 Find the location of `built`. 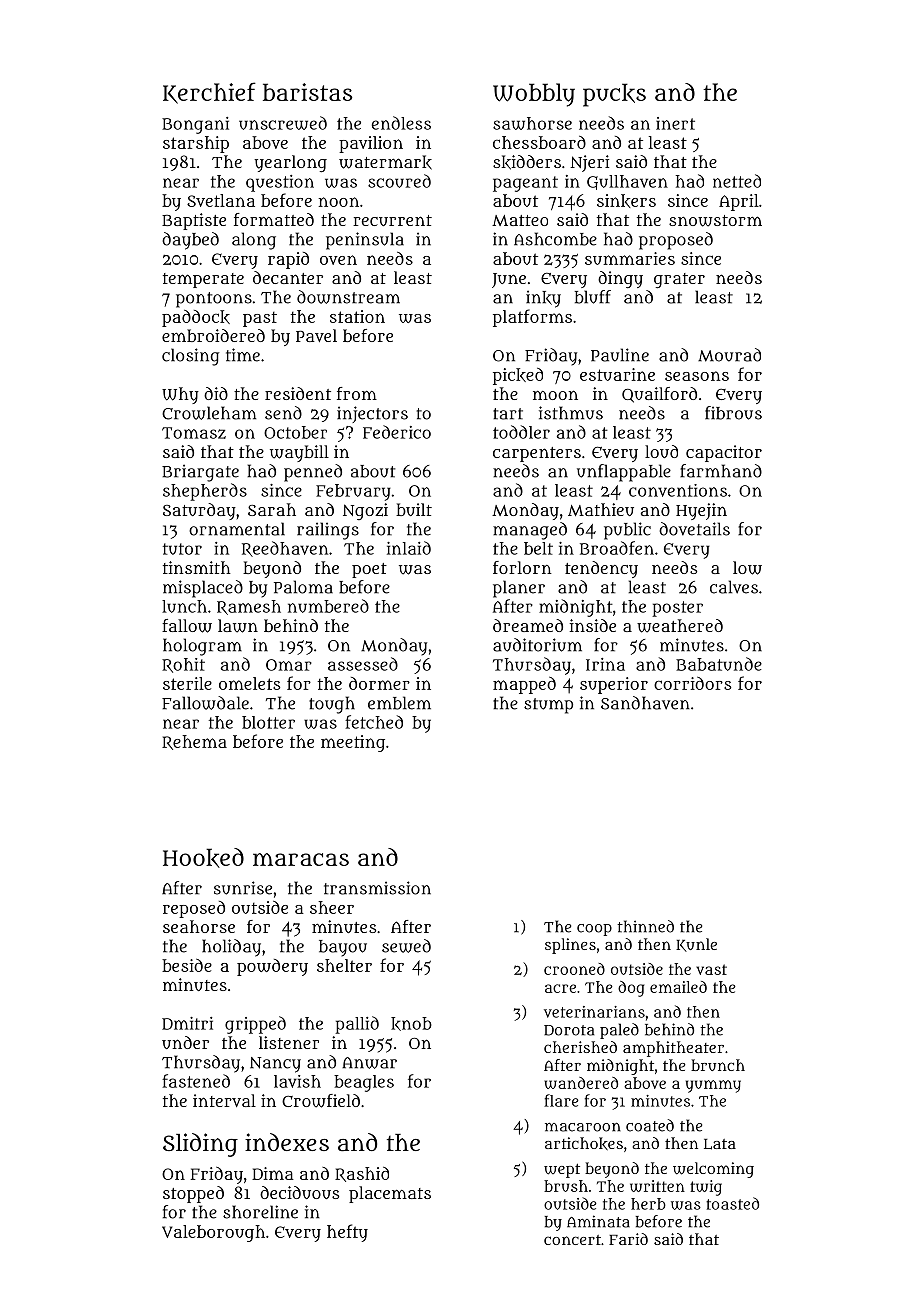

built is located at coordinates (414, 509).
